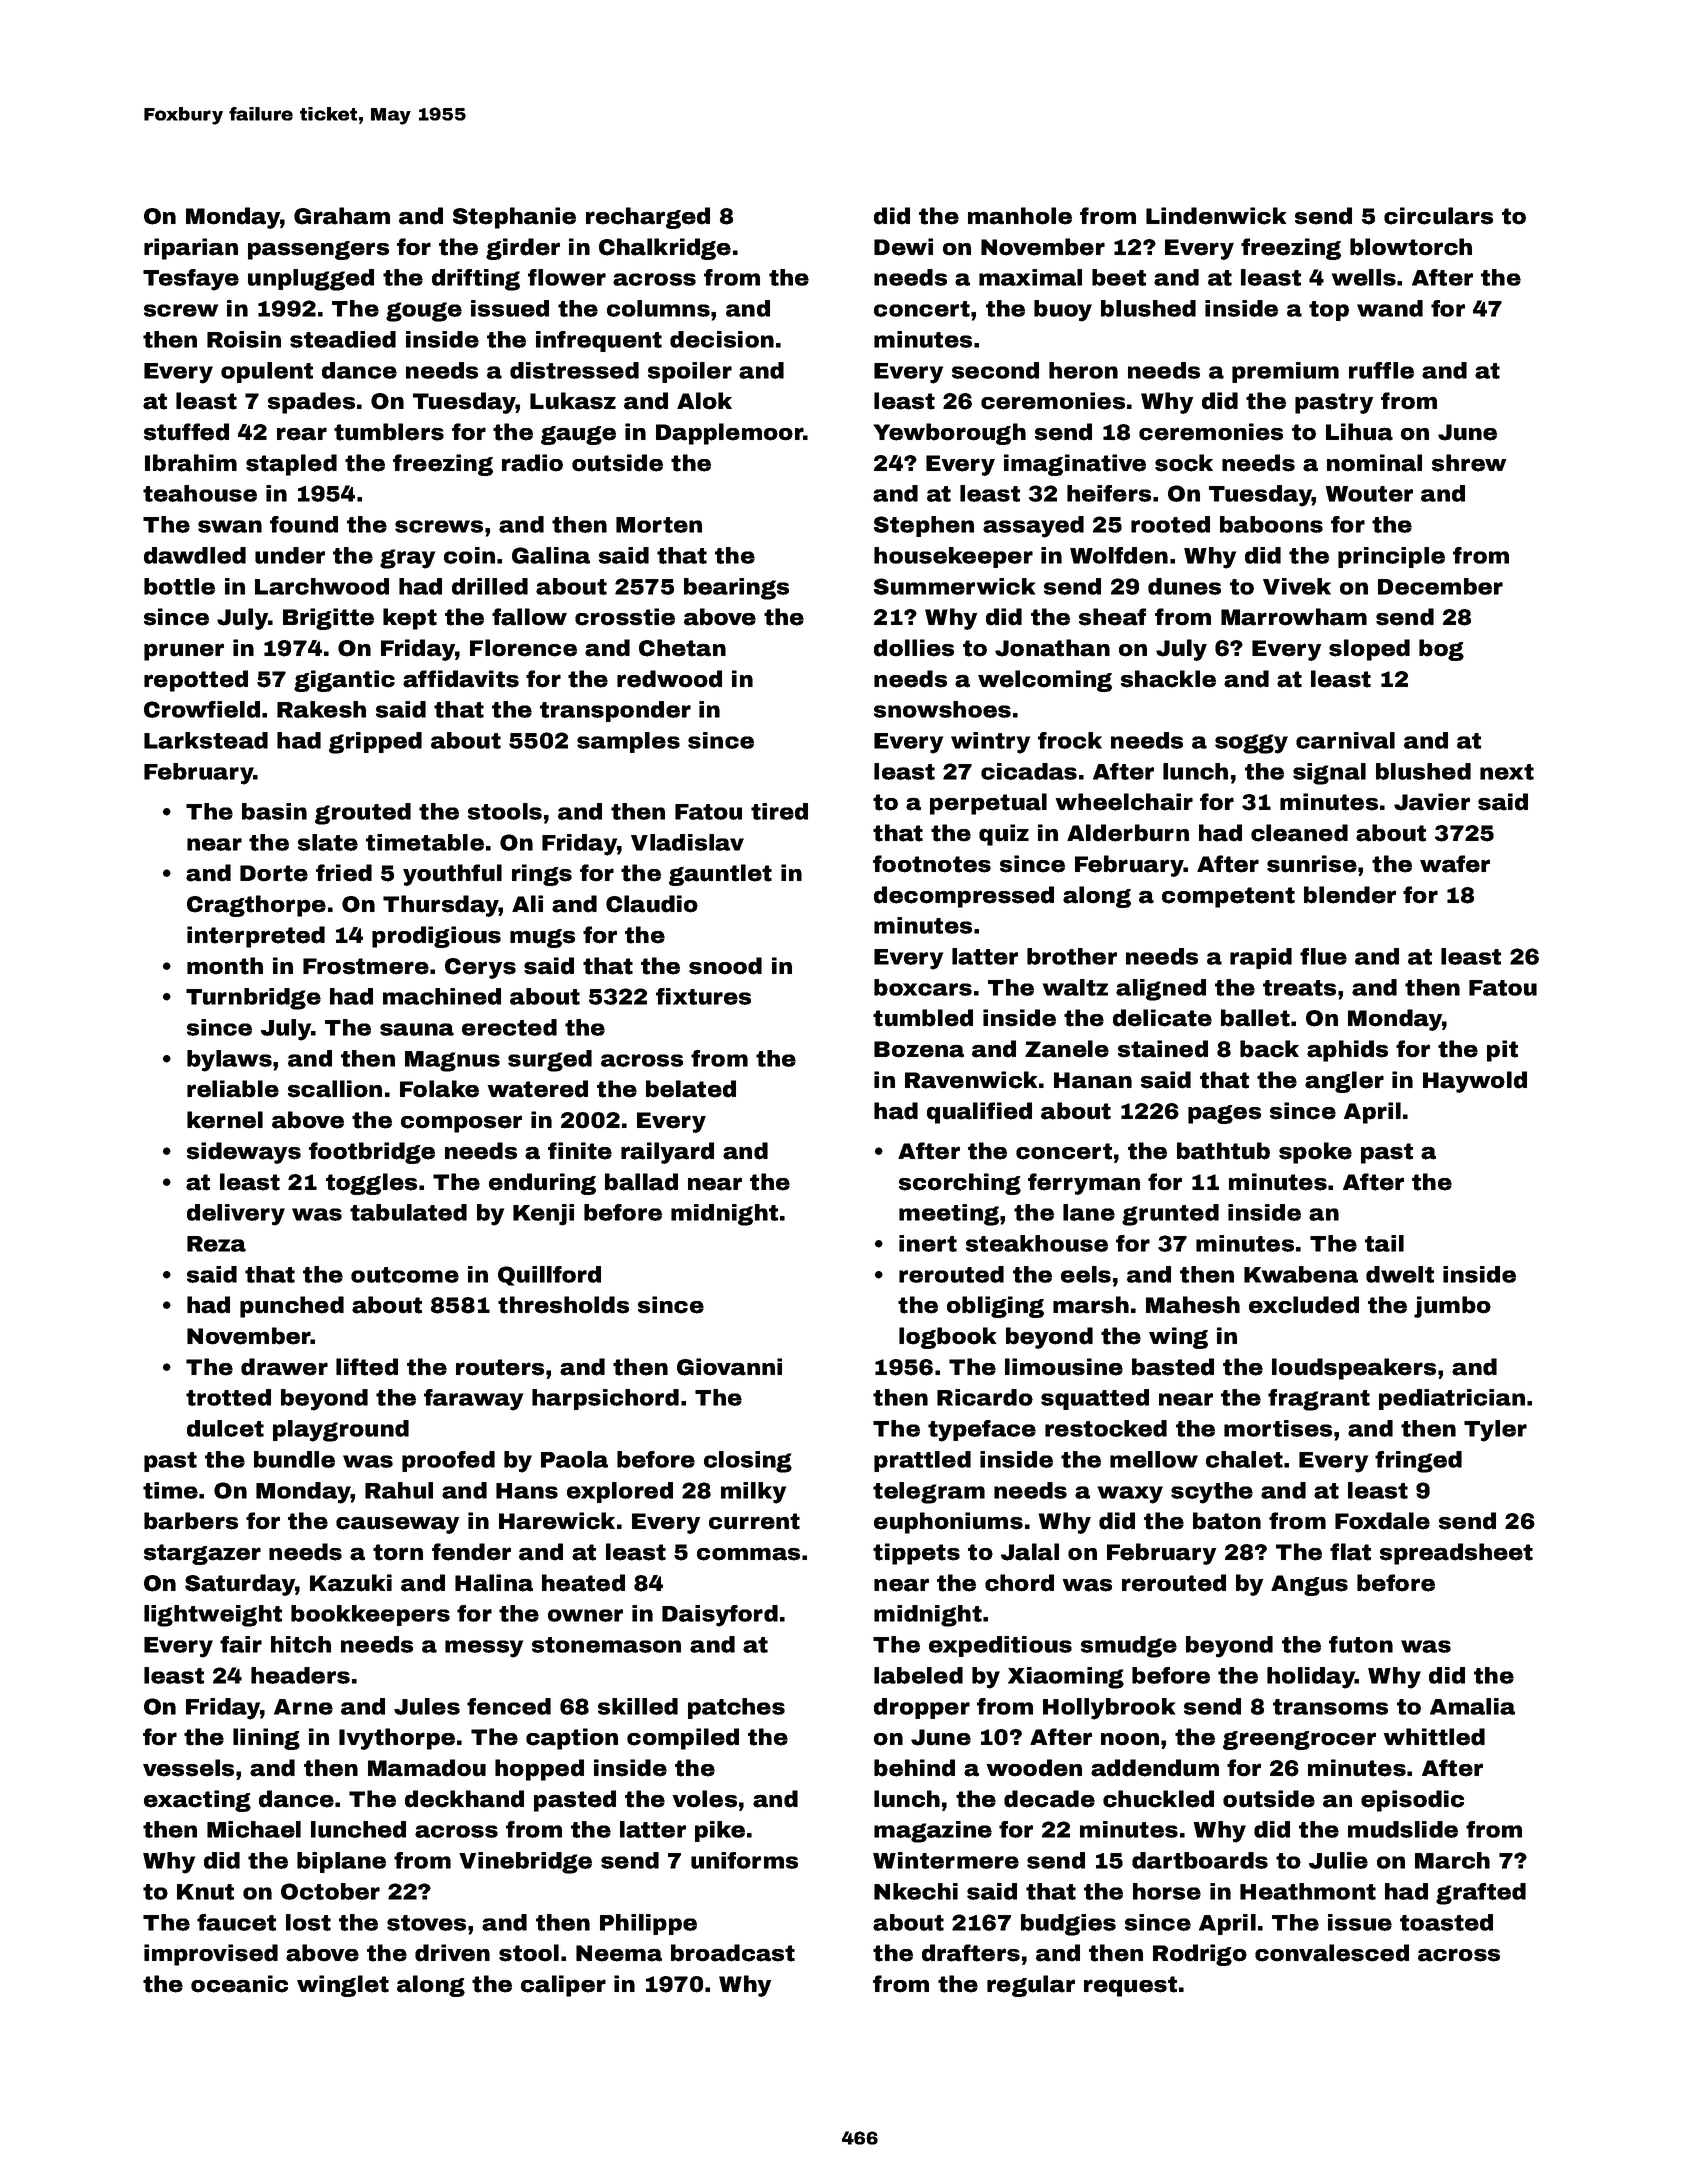 This screenshot has width=1683, height=2178. I want to click on back, so click(1269, 1049).
